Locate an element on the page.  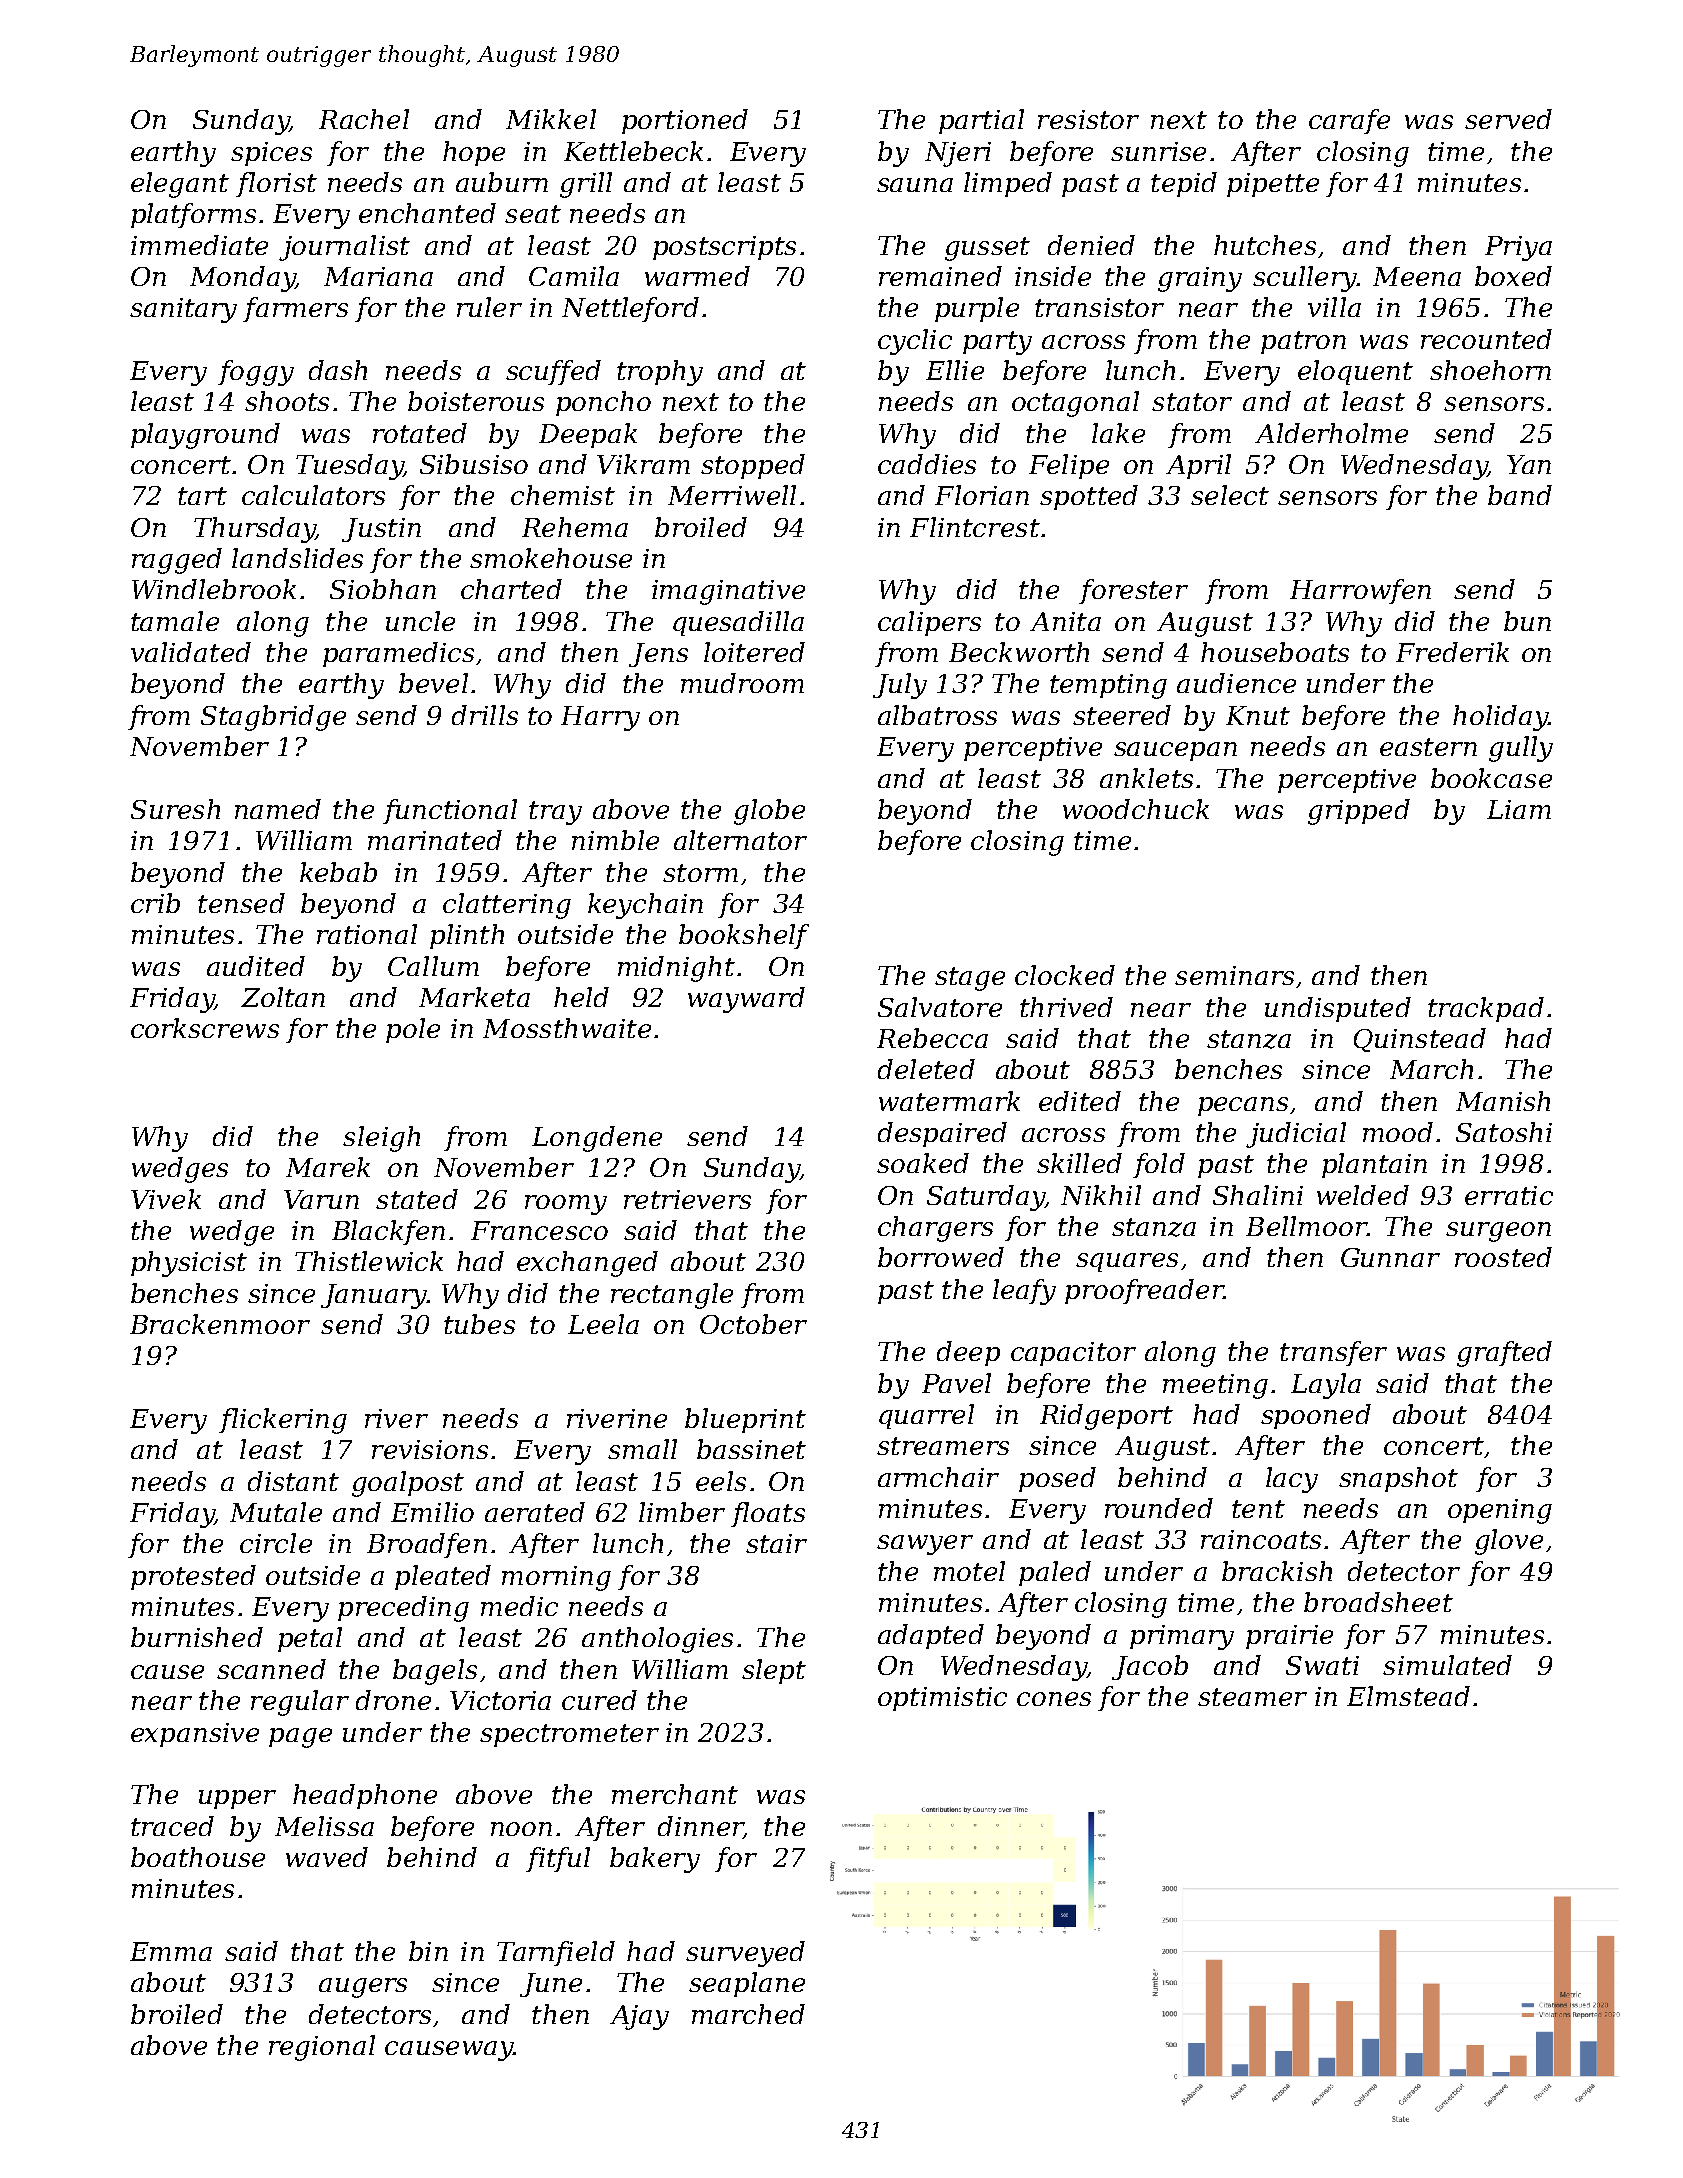
rectangle is located at coordinates (672, 1296).
